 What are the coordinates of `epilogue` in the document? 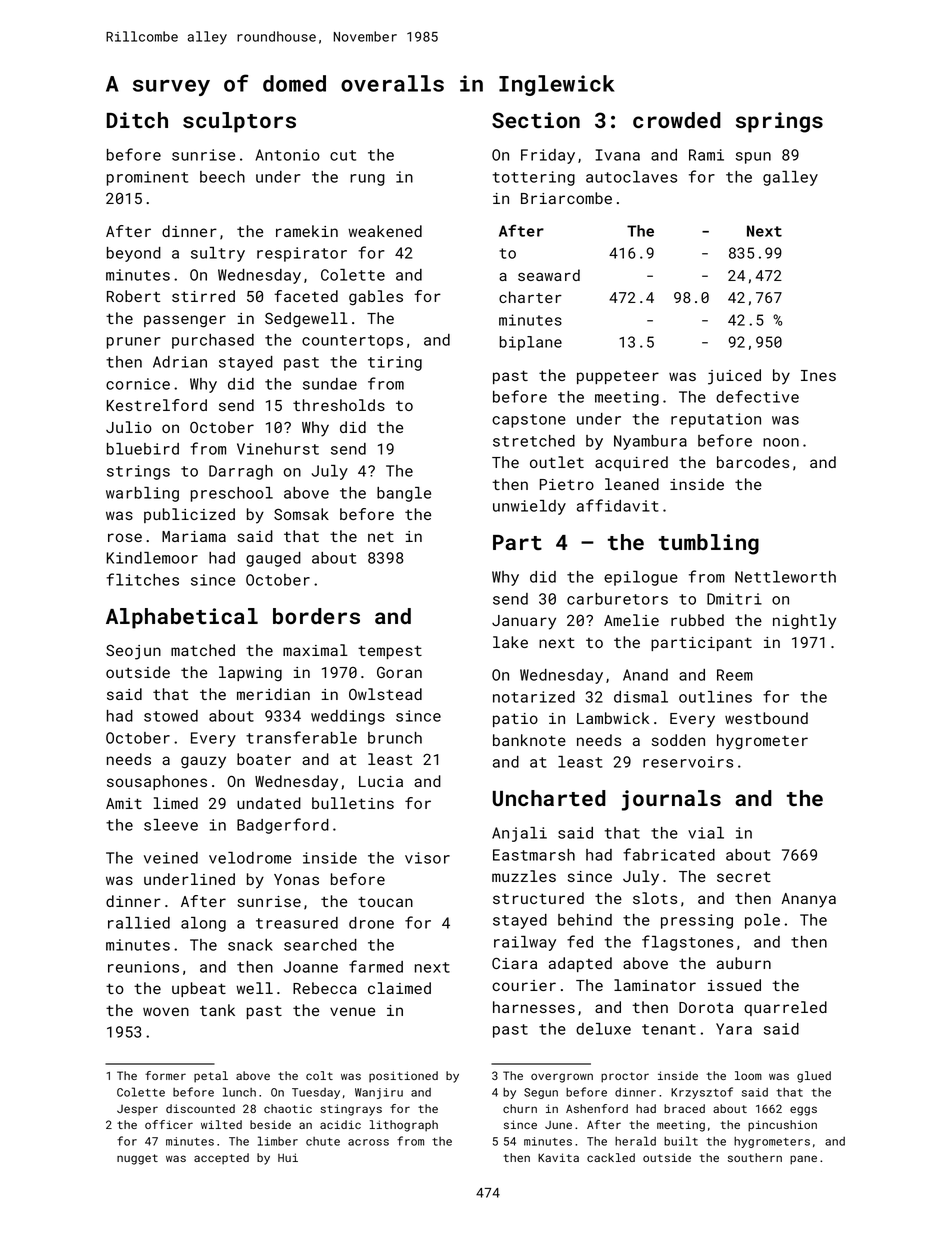 It's located at (641, 578).
